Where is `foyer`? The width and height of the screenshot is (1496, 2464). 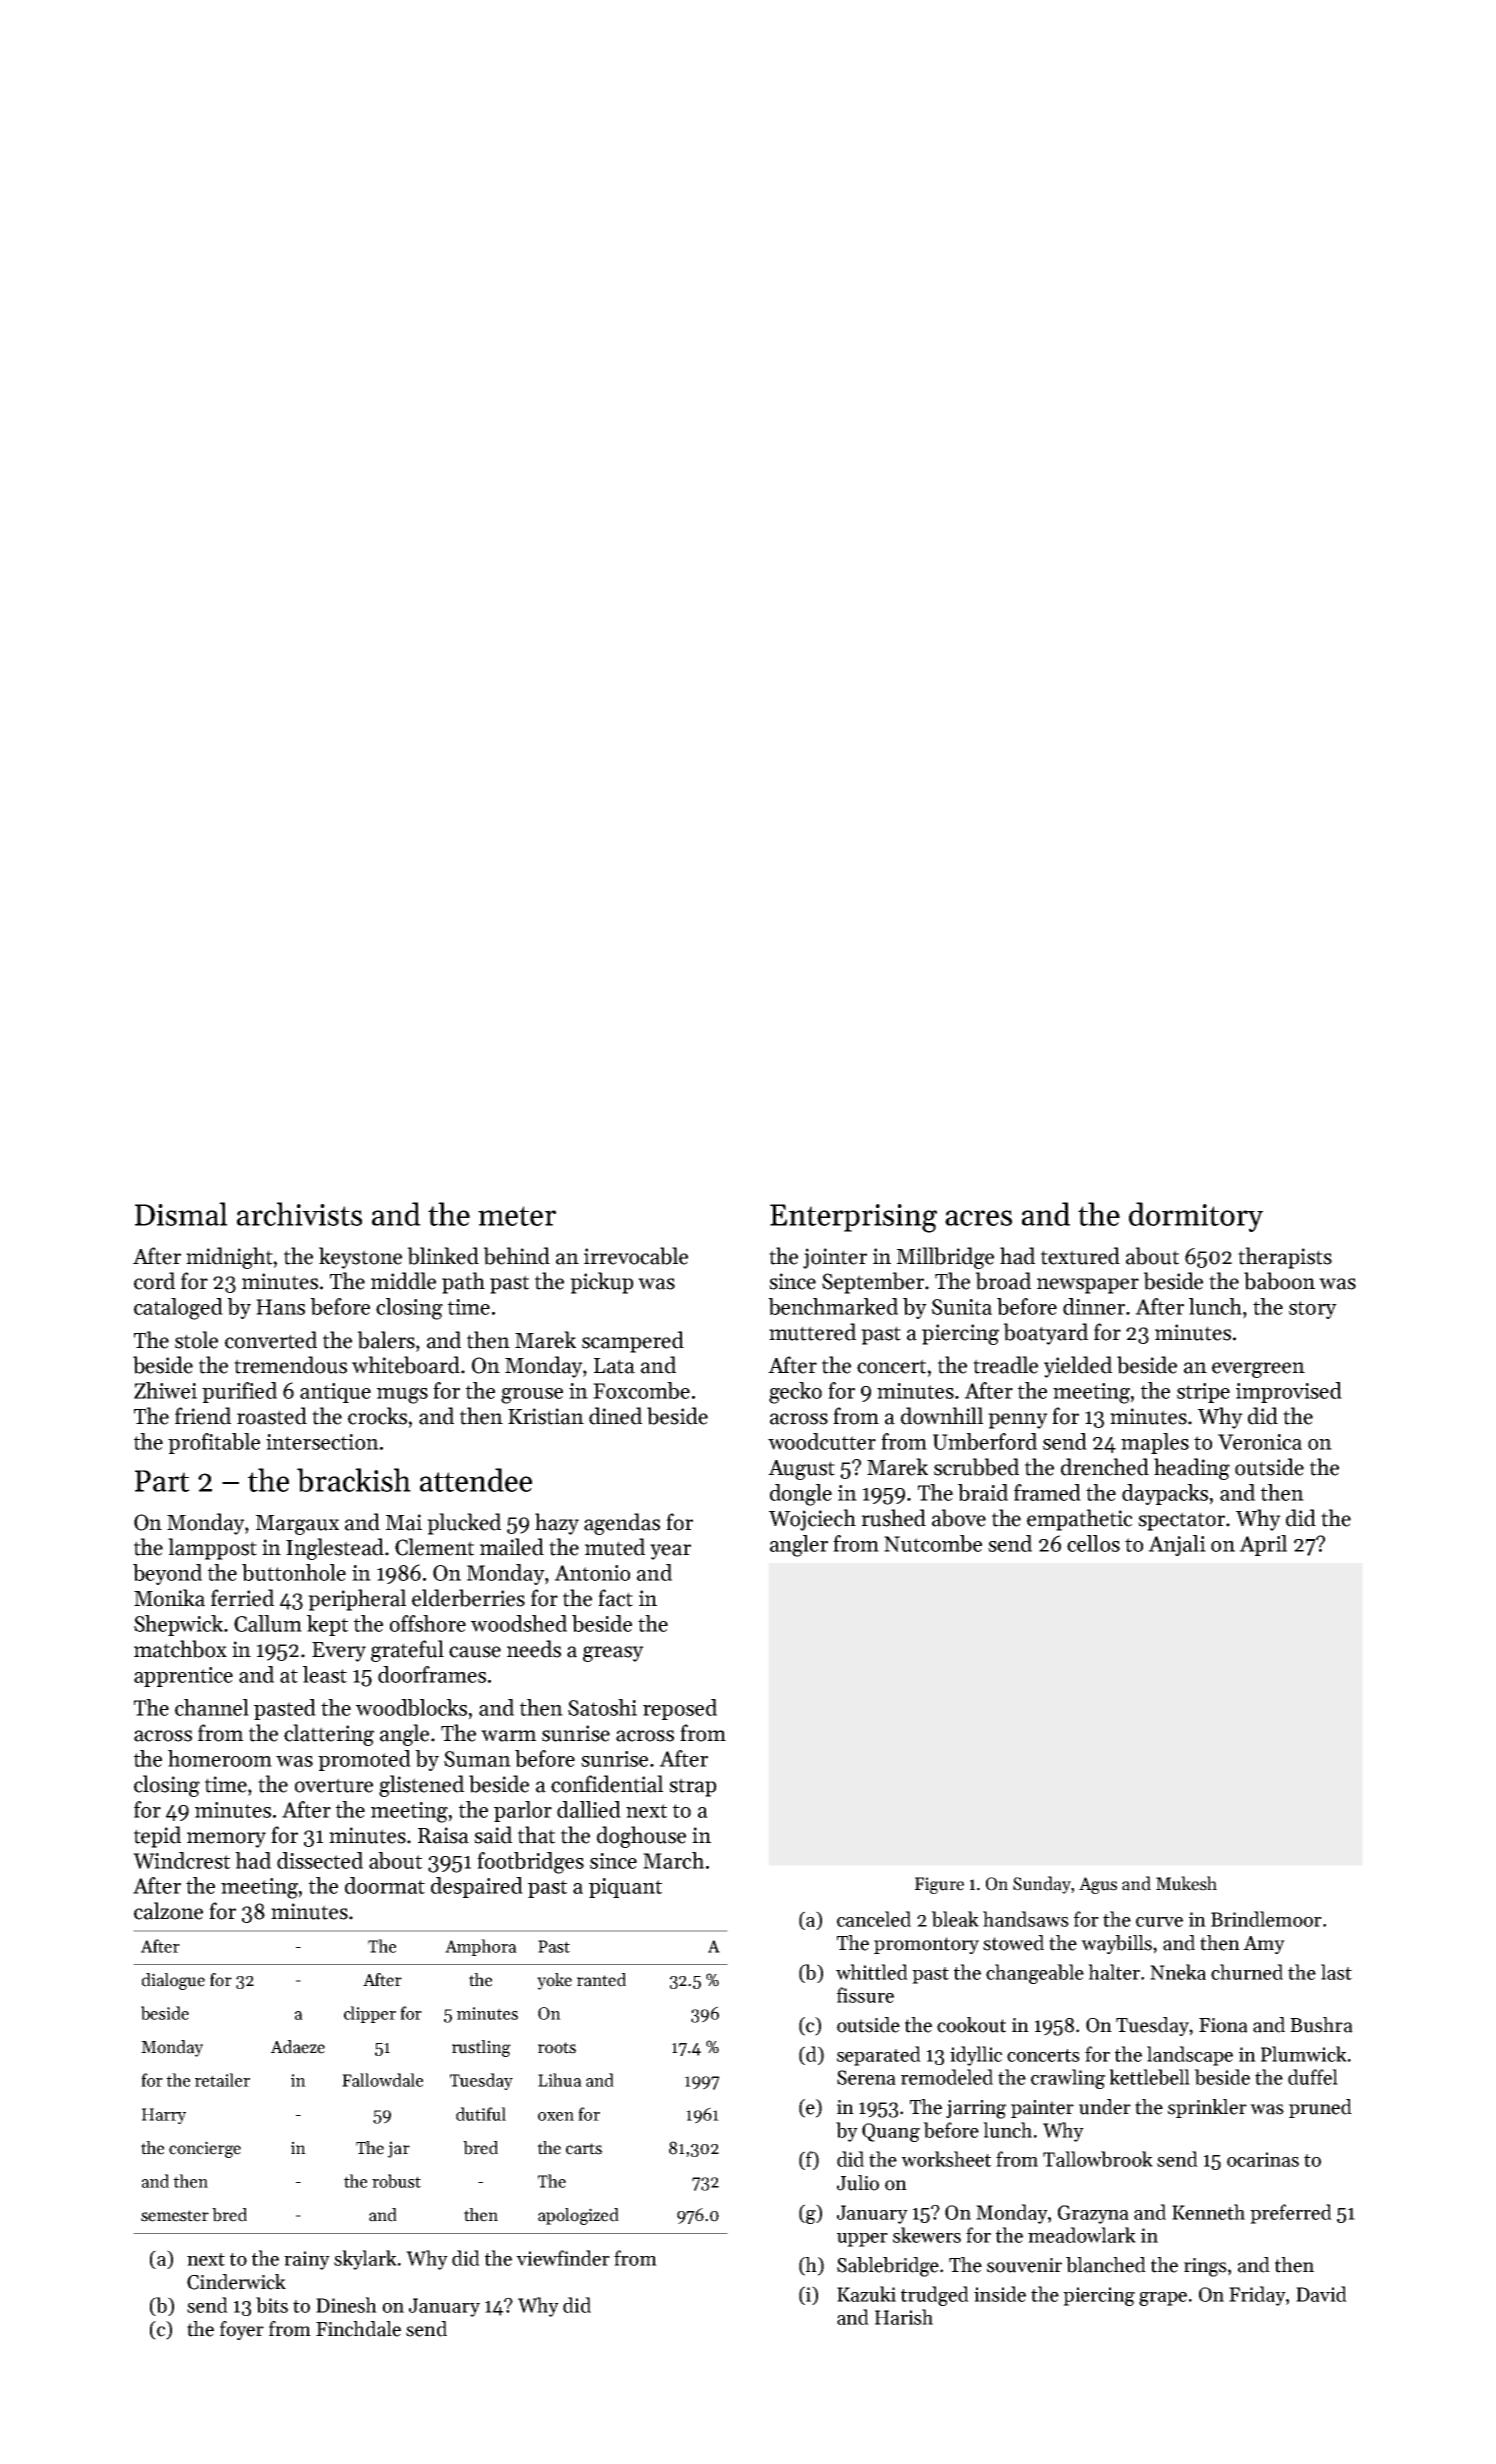 foyer is located at coordinates (242, 2330).
